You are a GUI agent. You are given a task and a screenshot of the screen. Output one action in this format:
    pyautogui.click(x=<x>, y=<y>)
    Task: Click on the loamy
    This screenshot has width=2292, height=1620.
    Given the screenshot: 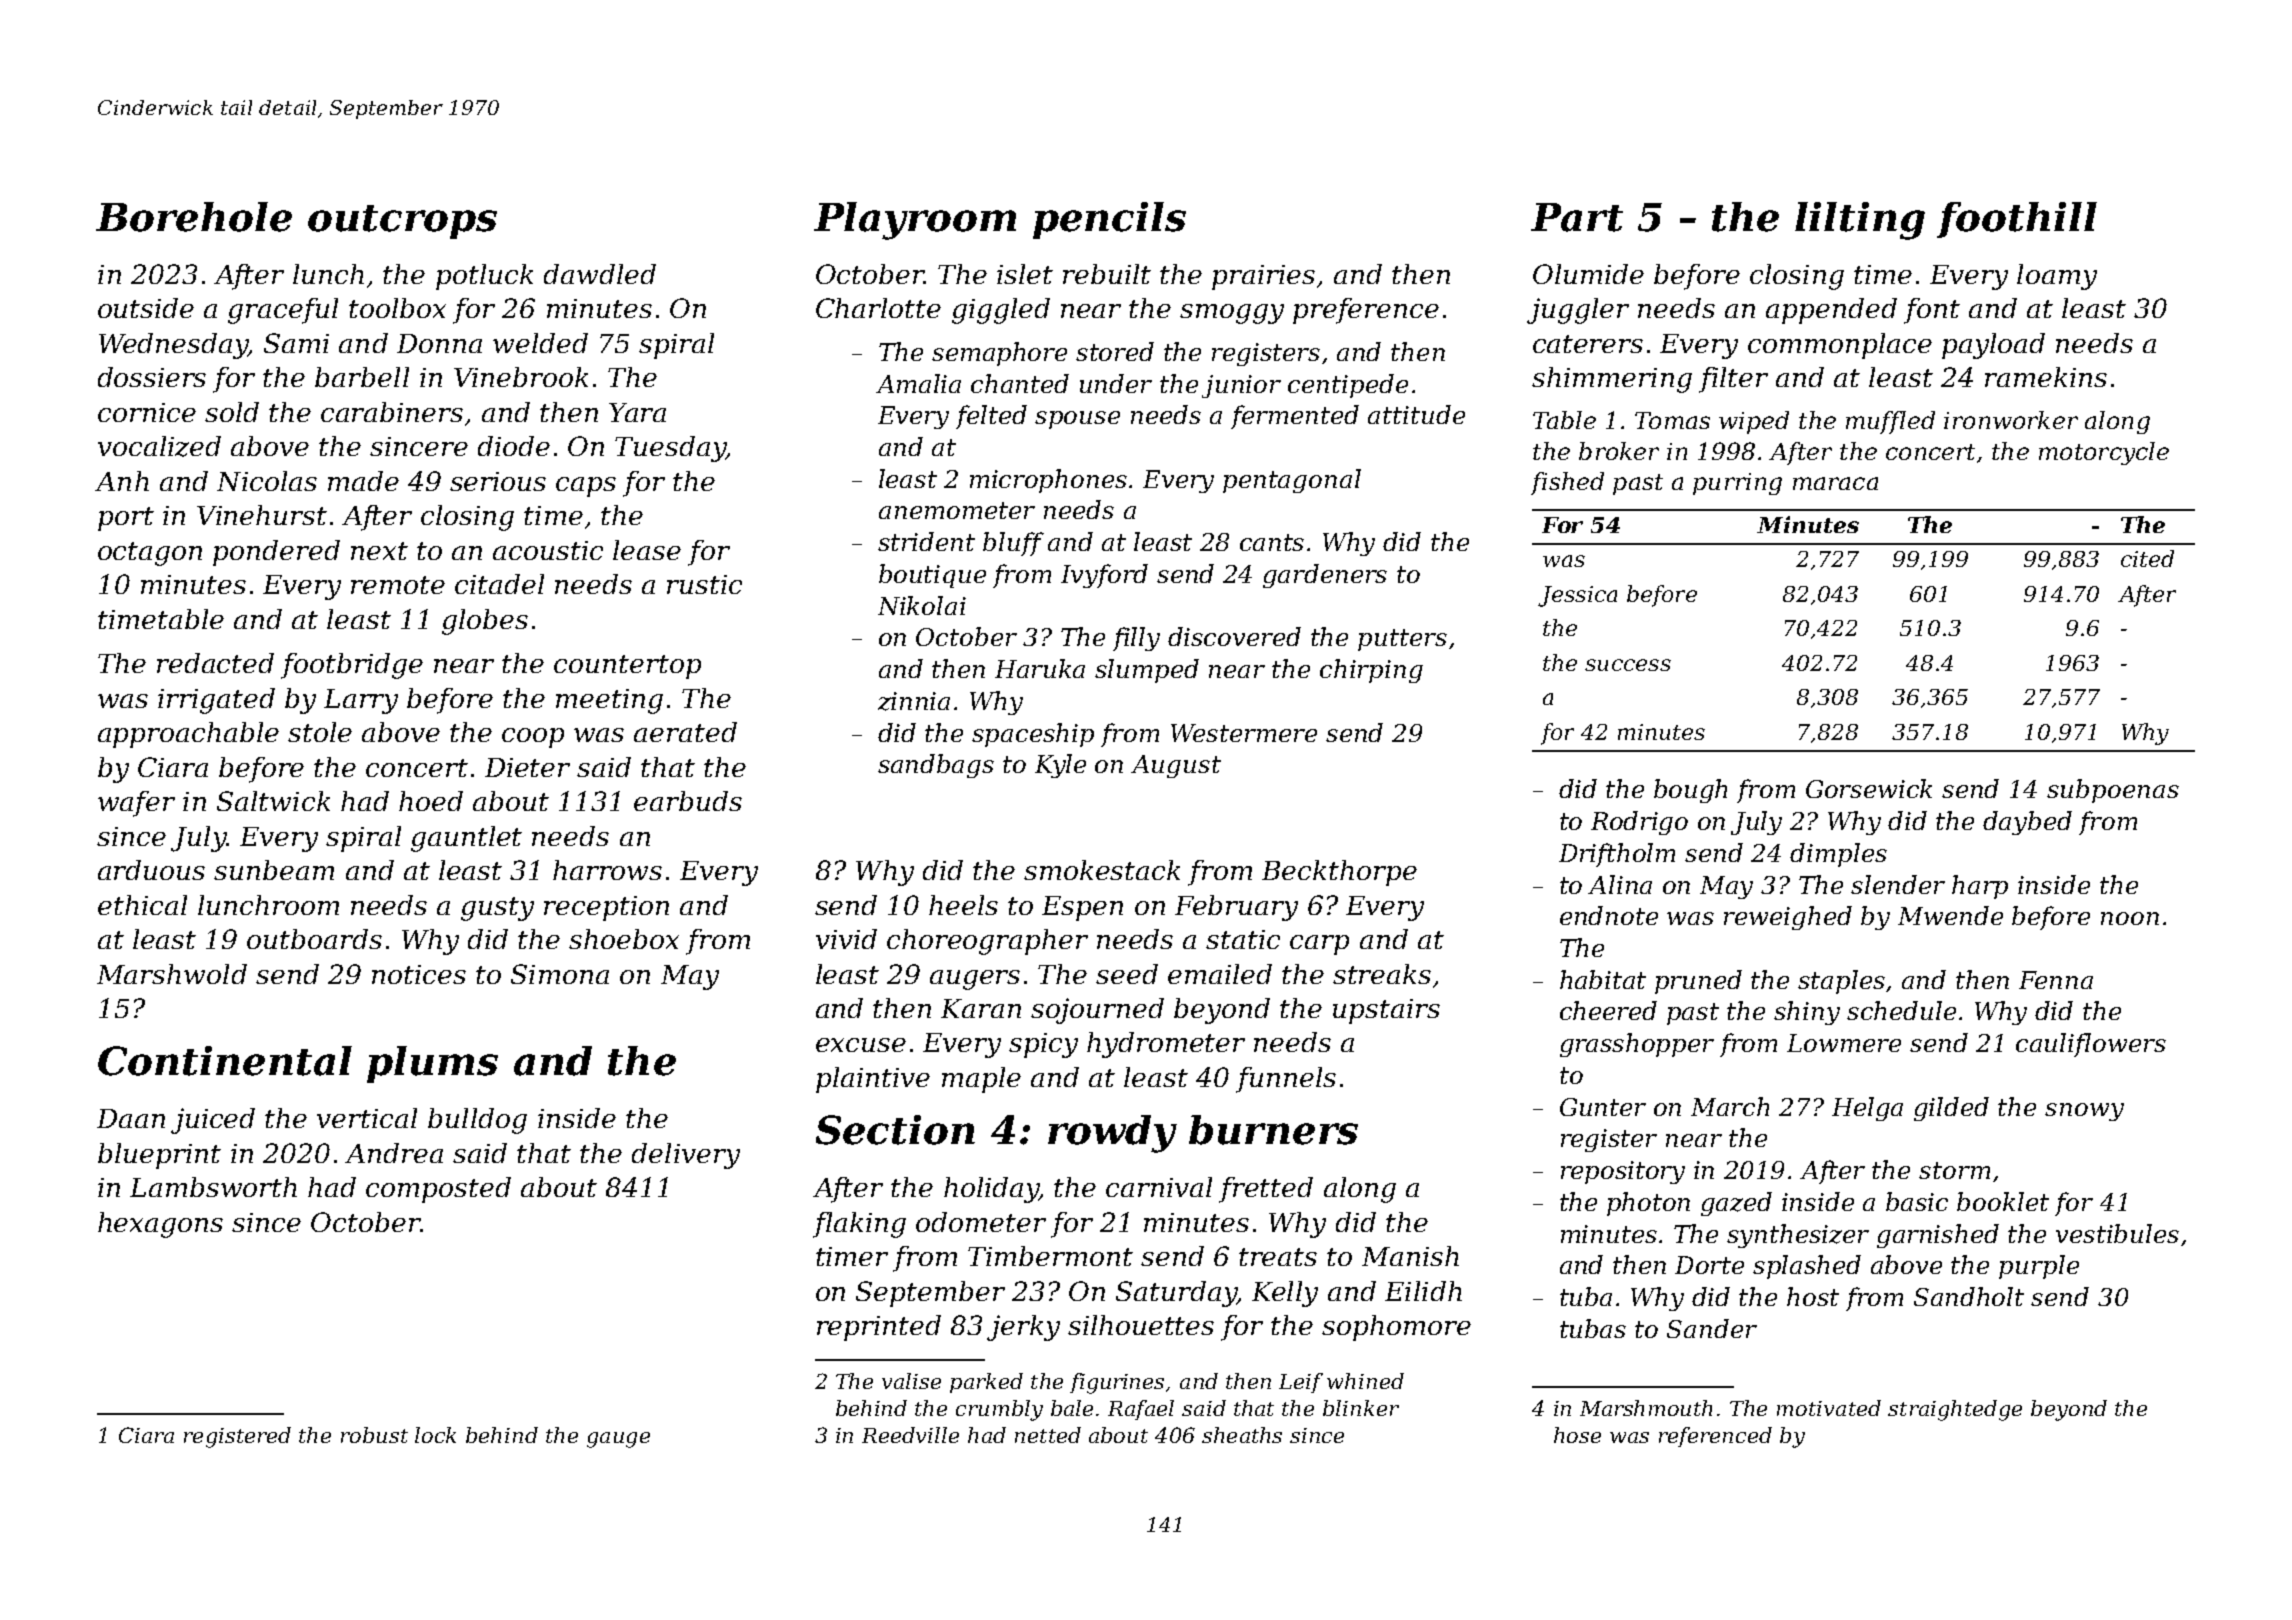 What is the action you would take?
    pyautogui.click(x=2057, y=277)
